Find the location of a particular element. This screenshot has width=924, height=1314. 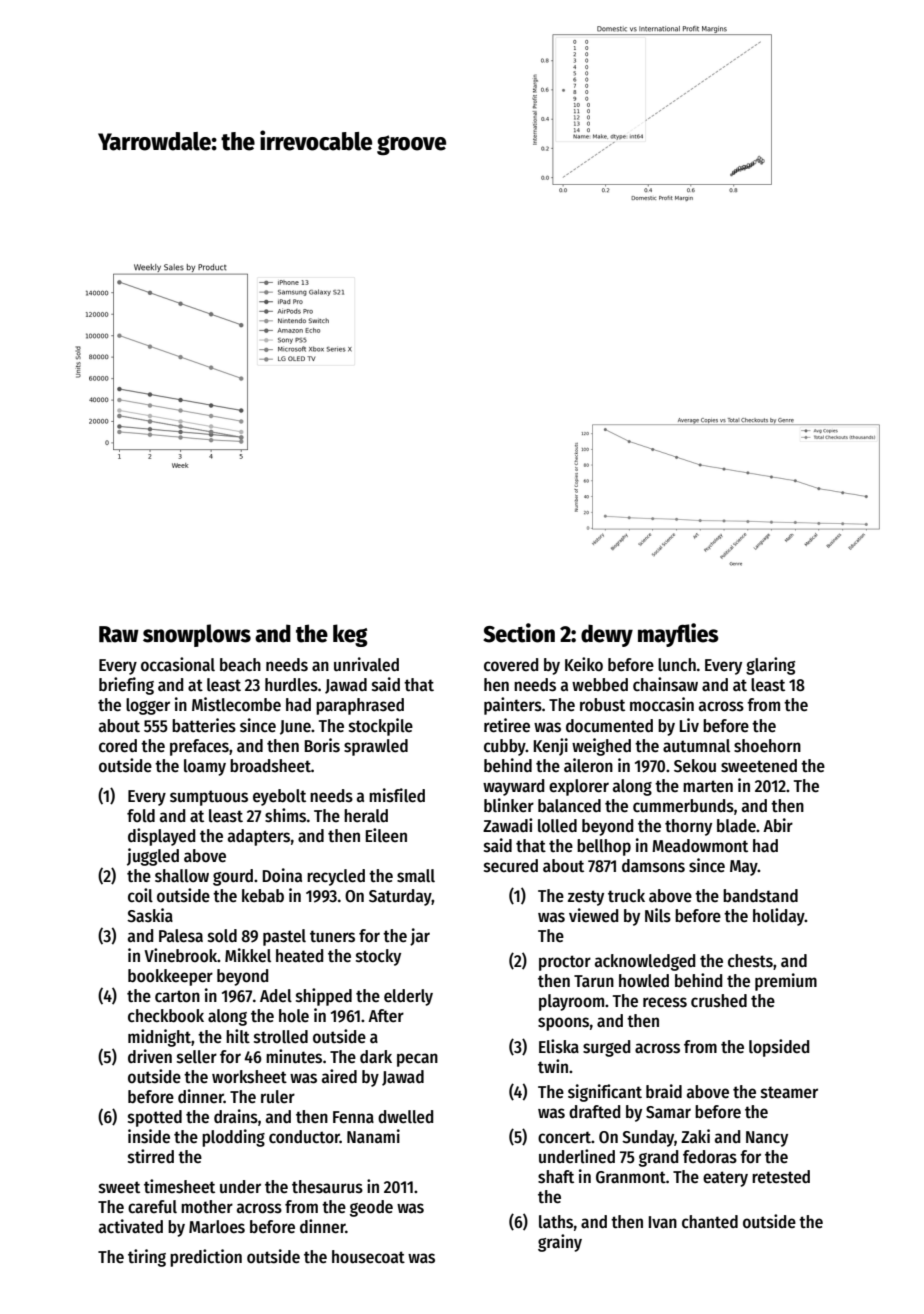

occasional is located at coordinates (178, 664).
